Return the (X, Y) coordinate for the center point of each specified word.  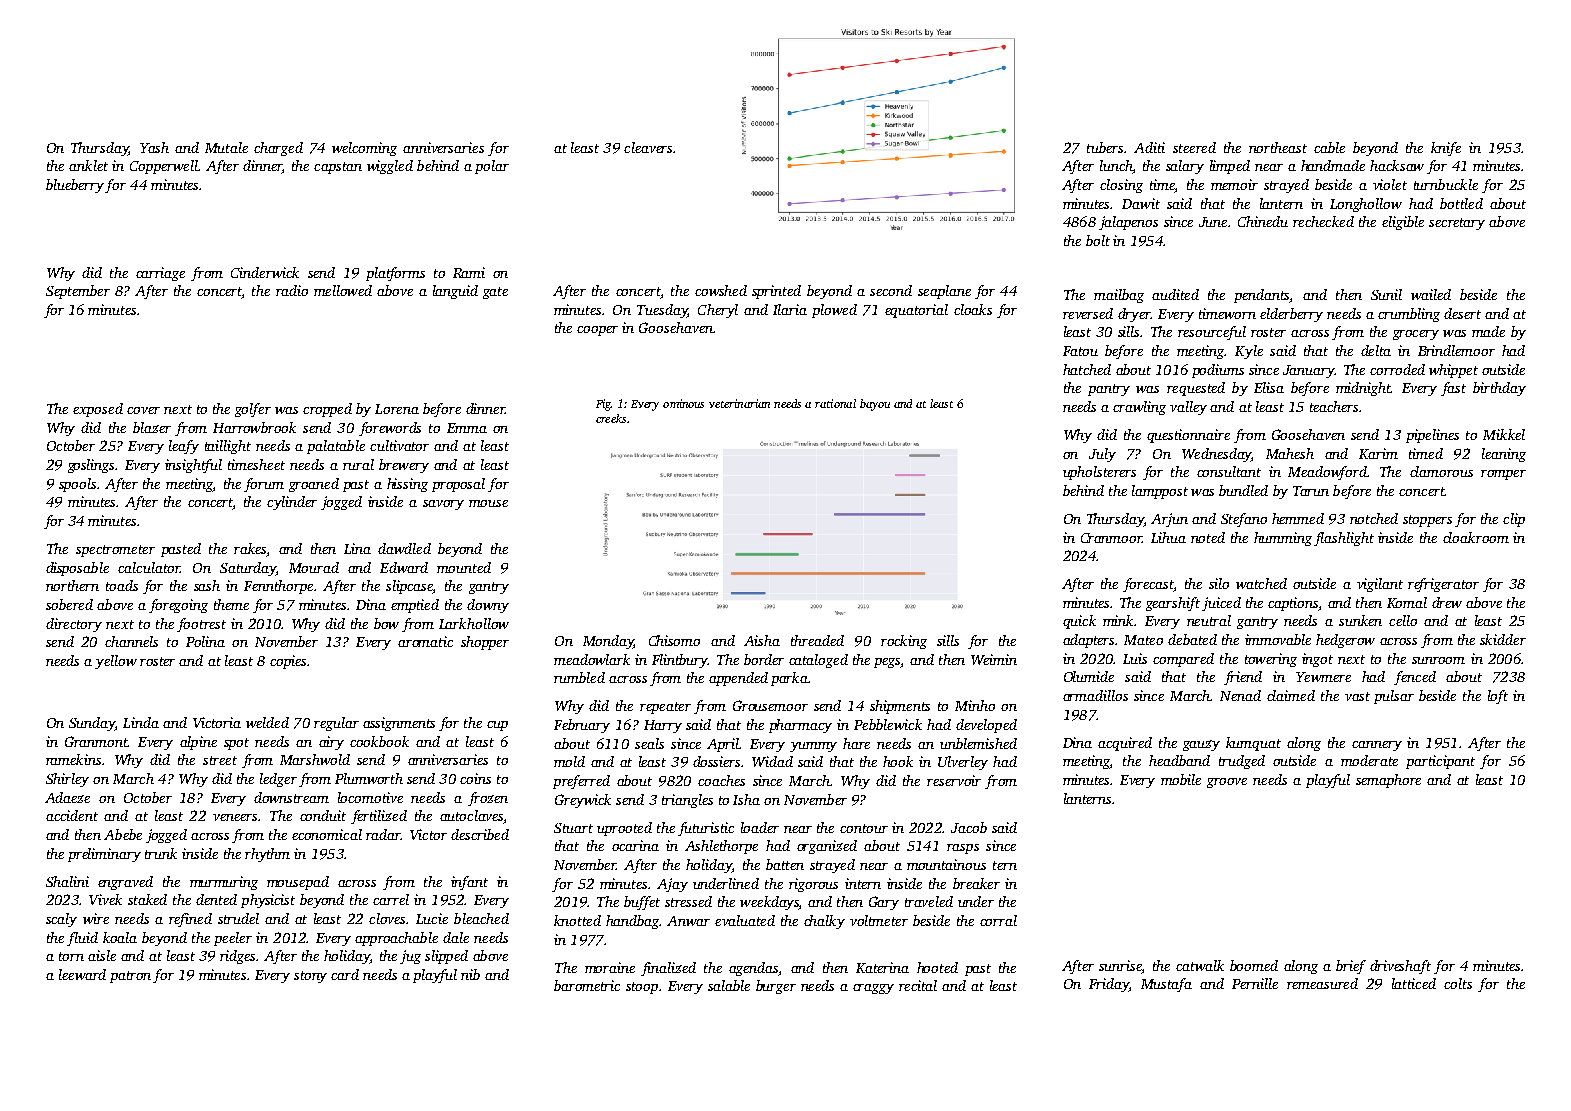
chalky (824, 922)
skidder (1503, 639)
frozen (488, 799)
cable (1329, 147)
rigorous (813, 885)
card (345, 974)
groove (1227, 783)
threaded (817, 640)
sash (207, 585)
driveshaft (1400, 967)
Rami (469, 272)
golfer (253, 410)
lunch (1116, 167)
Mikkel (1504, 434)
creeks (611, 418)
